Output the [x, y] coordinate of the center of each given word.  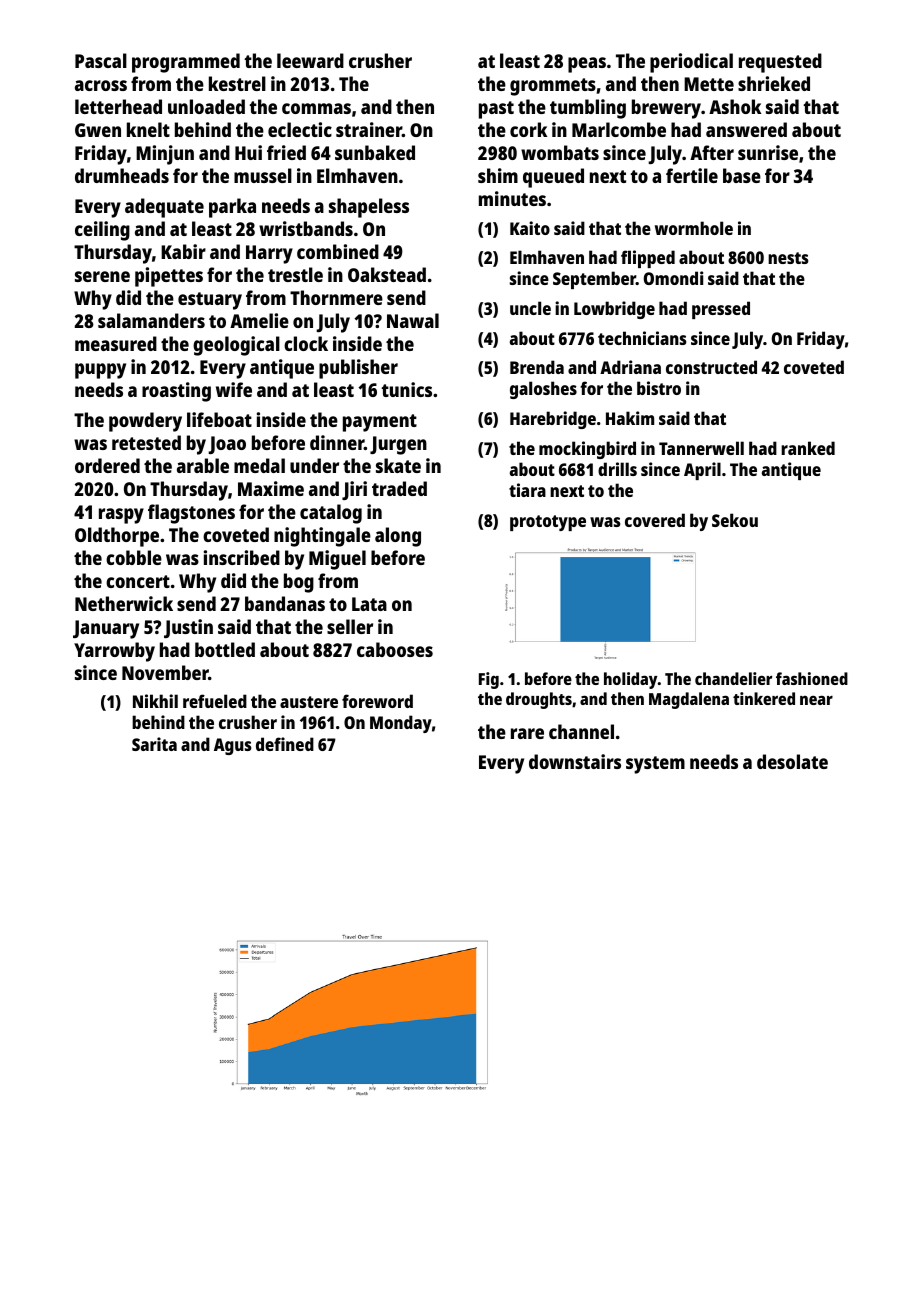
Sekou [735, 520]
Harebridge [553, 420]
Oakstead [387, 274]
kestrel [237, 83]
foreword [377, 701]
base [742, 175]
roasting [176, 392]
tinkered [764, 698]
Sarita [154, 744]
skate [398, 465]
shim [498, 175]
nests [788, 258]
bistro [659, 388]
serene [102, 276]
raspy [121, 516]
